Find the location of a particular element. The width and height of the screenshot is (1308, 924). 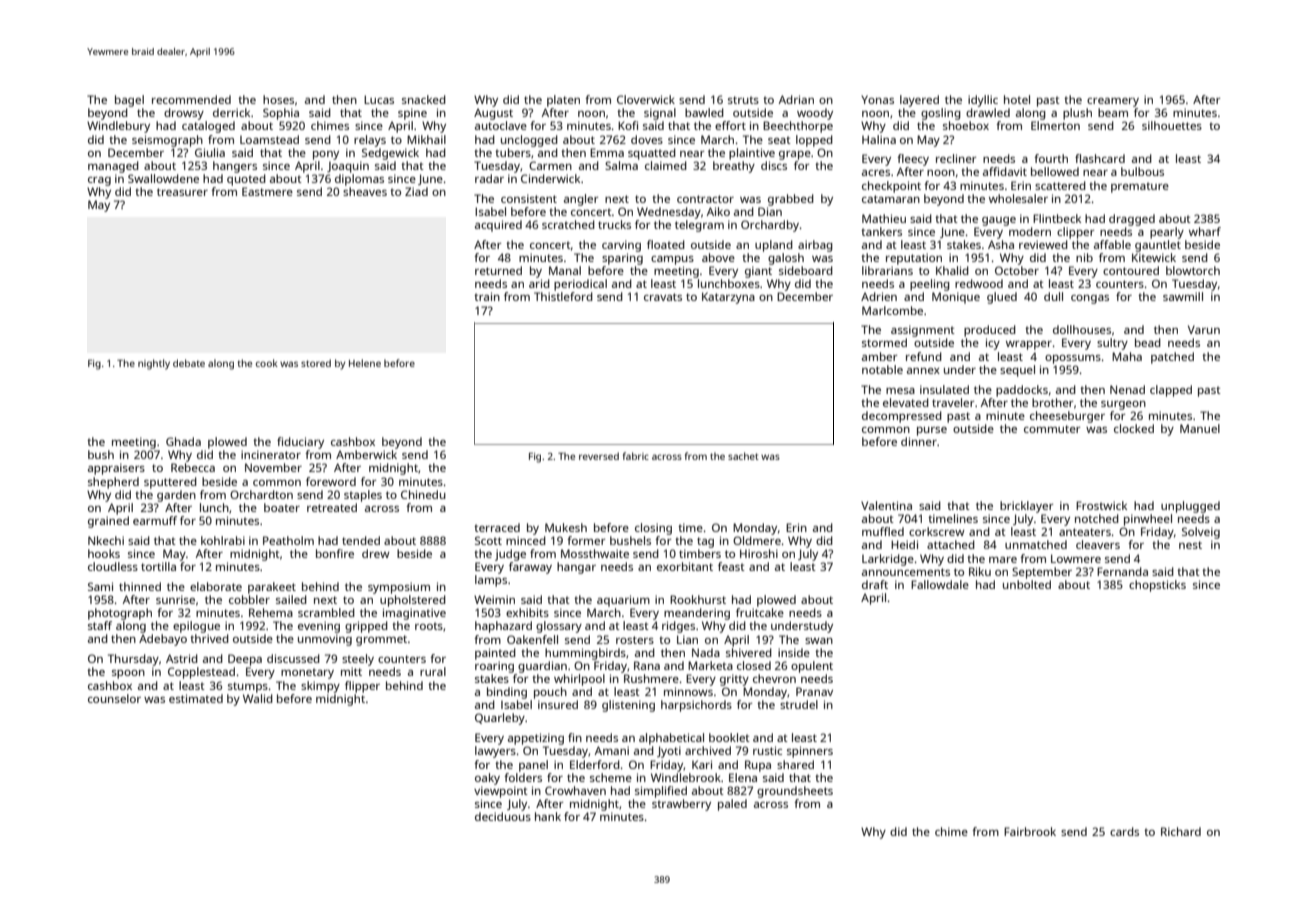

platen is located at coordinates (563, 101).
